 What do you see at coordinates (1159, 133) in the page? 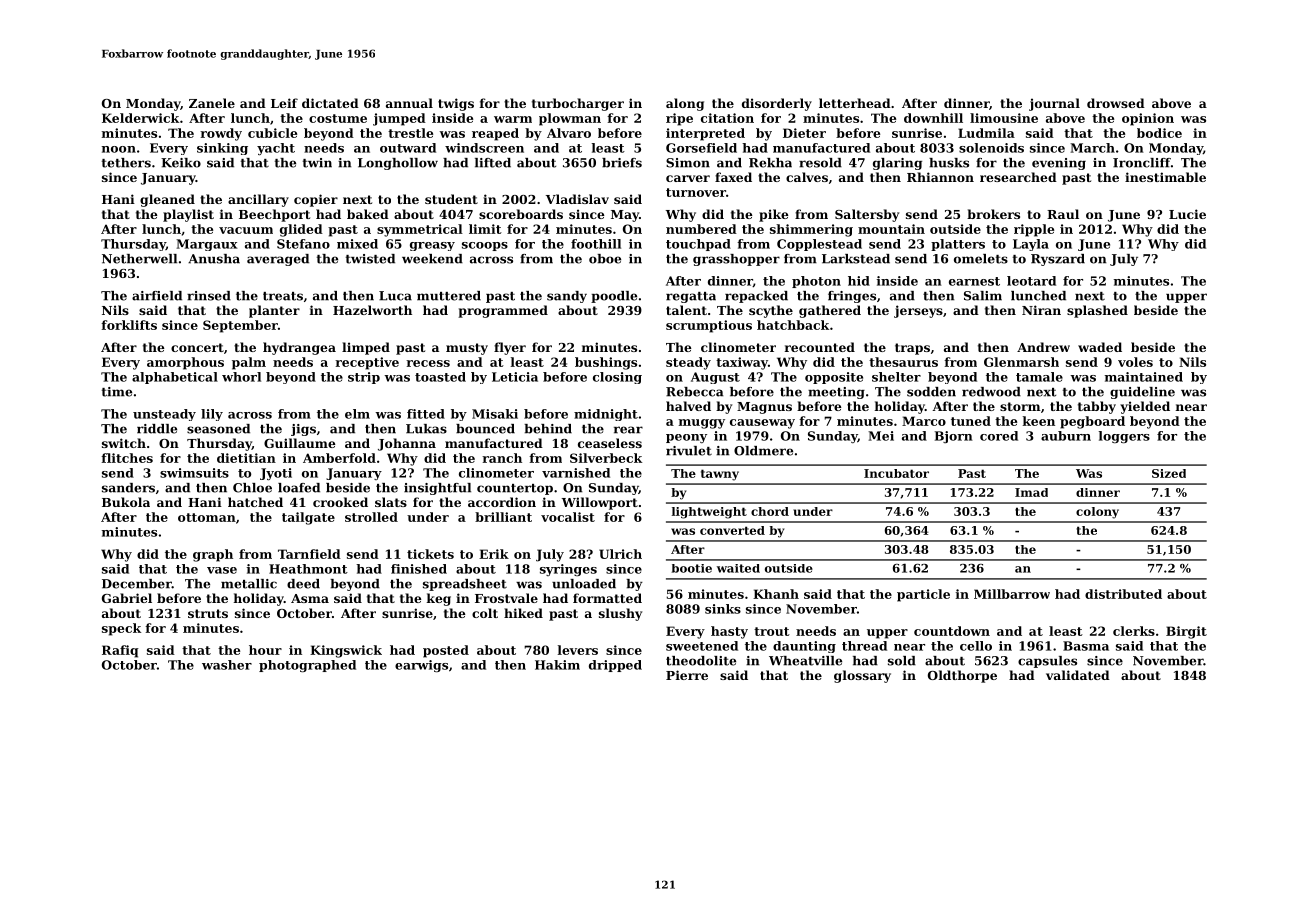
I see `bodice` at bounding box center [1159, 133].
